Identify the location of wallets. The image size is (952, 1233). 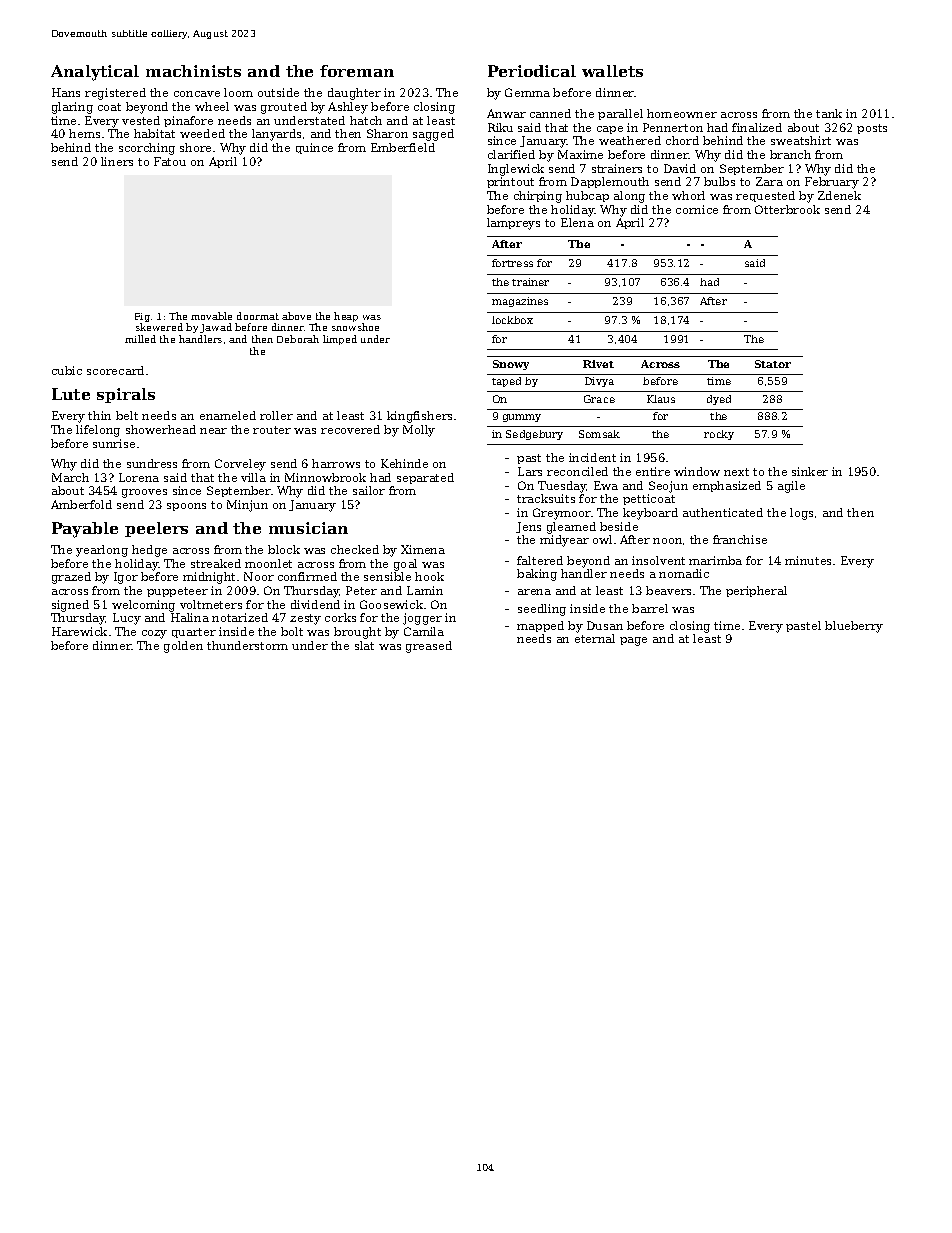
(612, 71).
